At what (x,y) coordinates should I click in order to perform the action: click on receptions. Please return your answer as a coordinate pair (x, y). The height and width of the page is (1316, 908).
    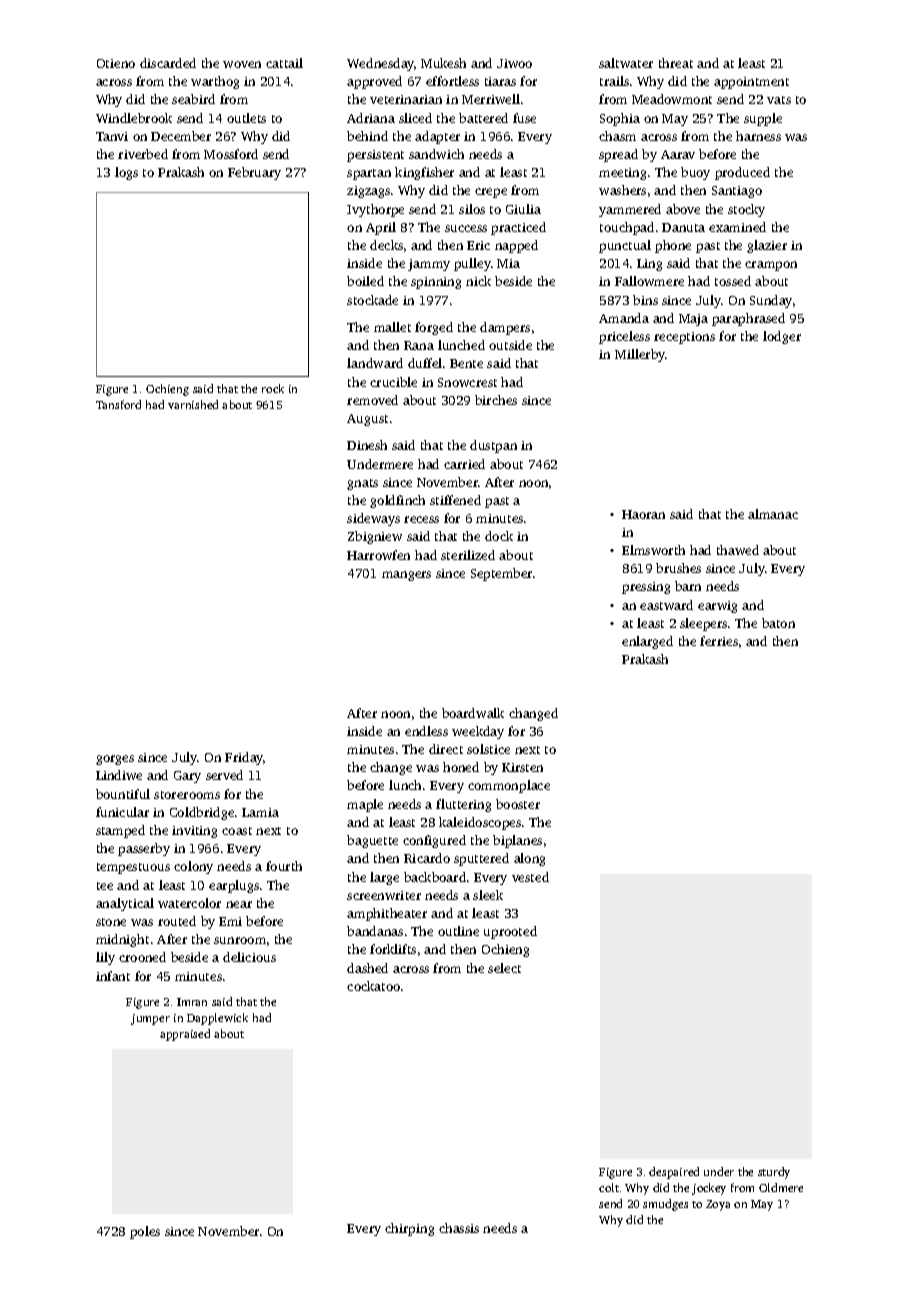
    Looking at the image, I should click on (684, 338).
